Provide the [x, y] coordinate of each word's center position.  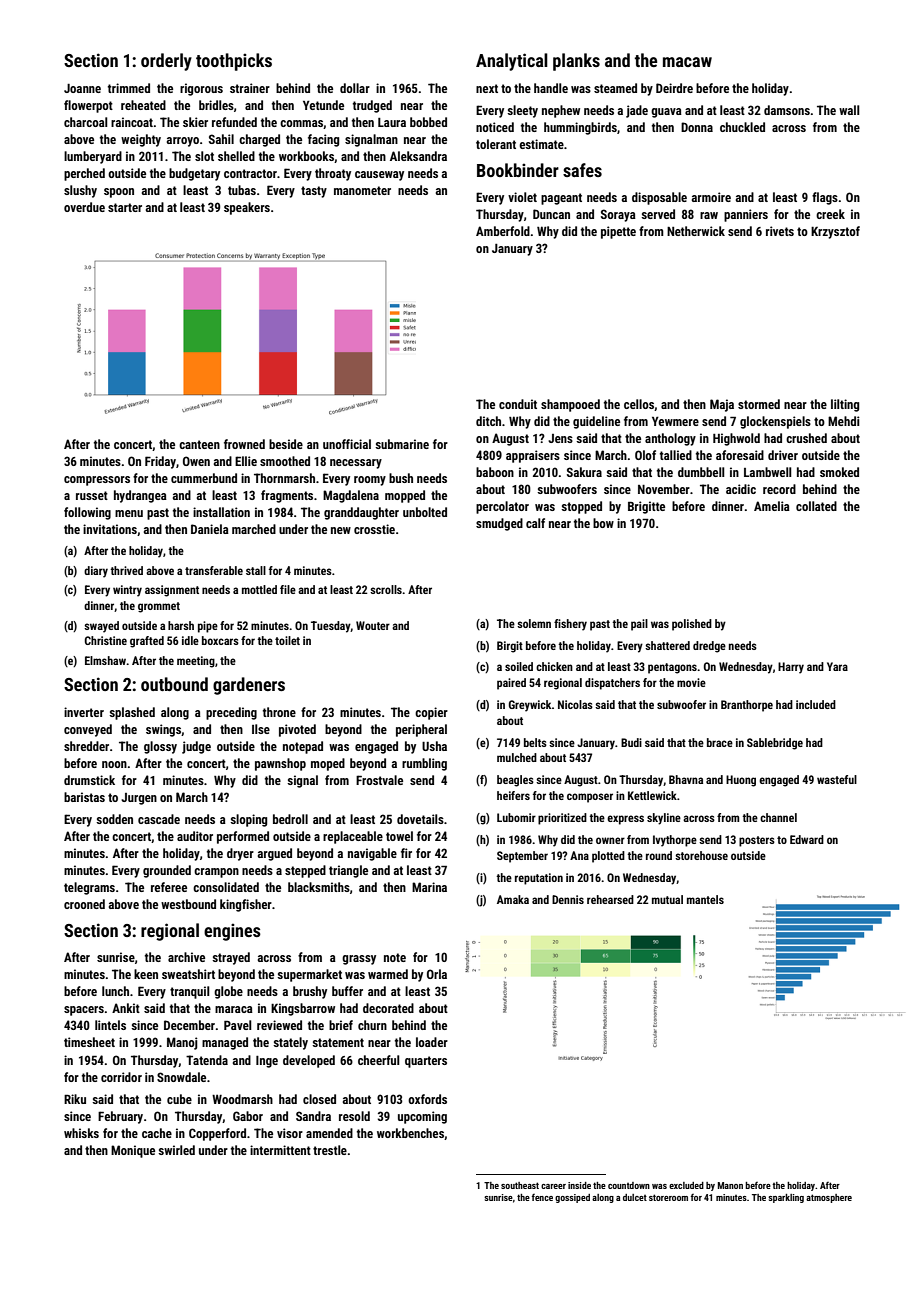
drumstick [89, 780]
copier [431, 713]
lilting [845, 405]
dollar [355, 88]
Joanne [82, 88]
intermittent [280, 1150]
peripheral [421, 730]
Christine [106, 640]
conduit [518, 404]
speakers [247, 208]
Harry [791, 668]
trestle [330, 1150]
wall [849, 110]
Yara [837, 666]
